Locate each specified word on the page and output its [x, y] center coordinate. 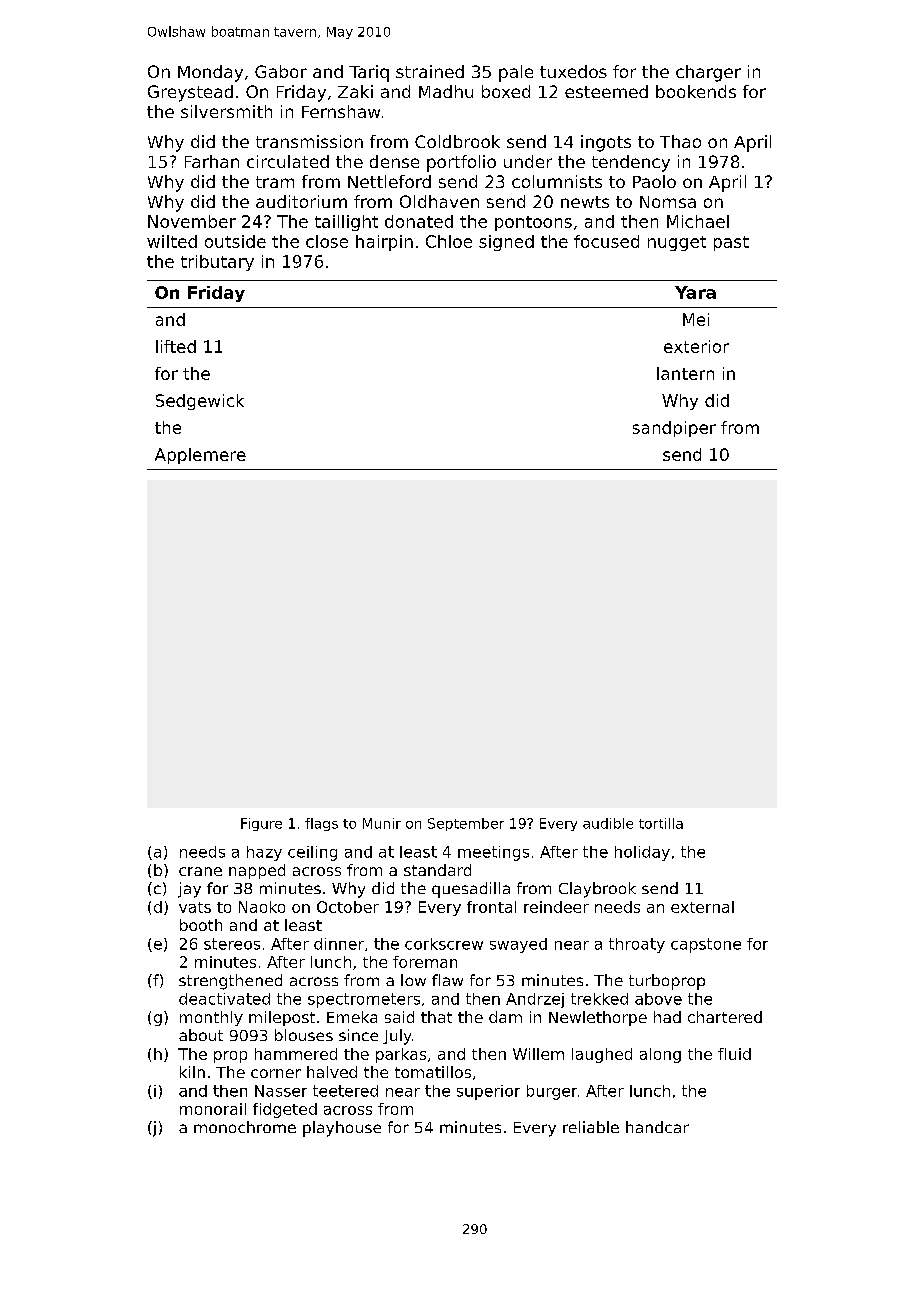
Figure [261, 824]
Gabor [281, 71]
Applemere [200, 456]
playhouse [342, 1129]
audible [608, 823]
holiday [642, 853]
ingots [606, 143]
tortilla [661, 823]
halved [332, 1072]
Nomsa [668, 202]
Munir [382, 823]
